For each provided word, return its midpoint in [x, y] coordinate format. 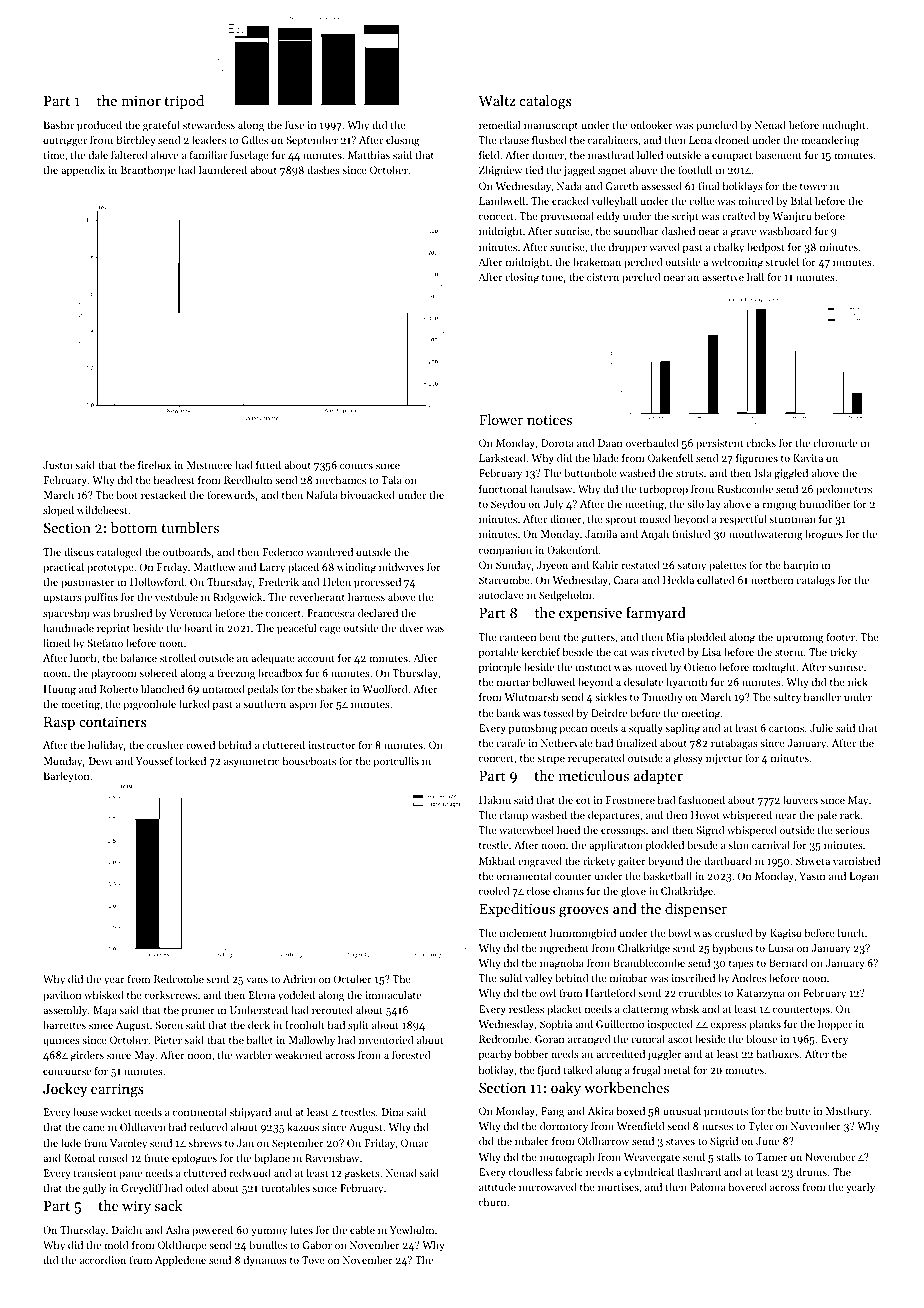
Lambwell [502, 200]
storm [789, 652]
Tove [313, 1260]
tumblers [190, 527]
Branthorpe [148, 171]
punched [717, 126]
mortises [618, 1187]
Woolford [384, 688]
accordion [103, 1259]
